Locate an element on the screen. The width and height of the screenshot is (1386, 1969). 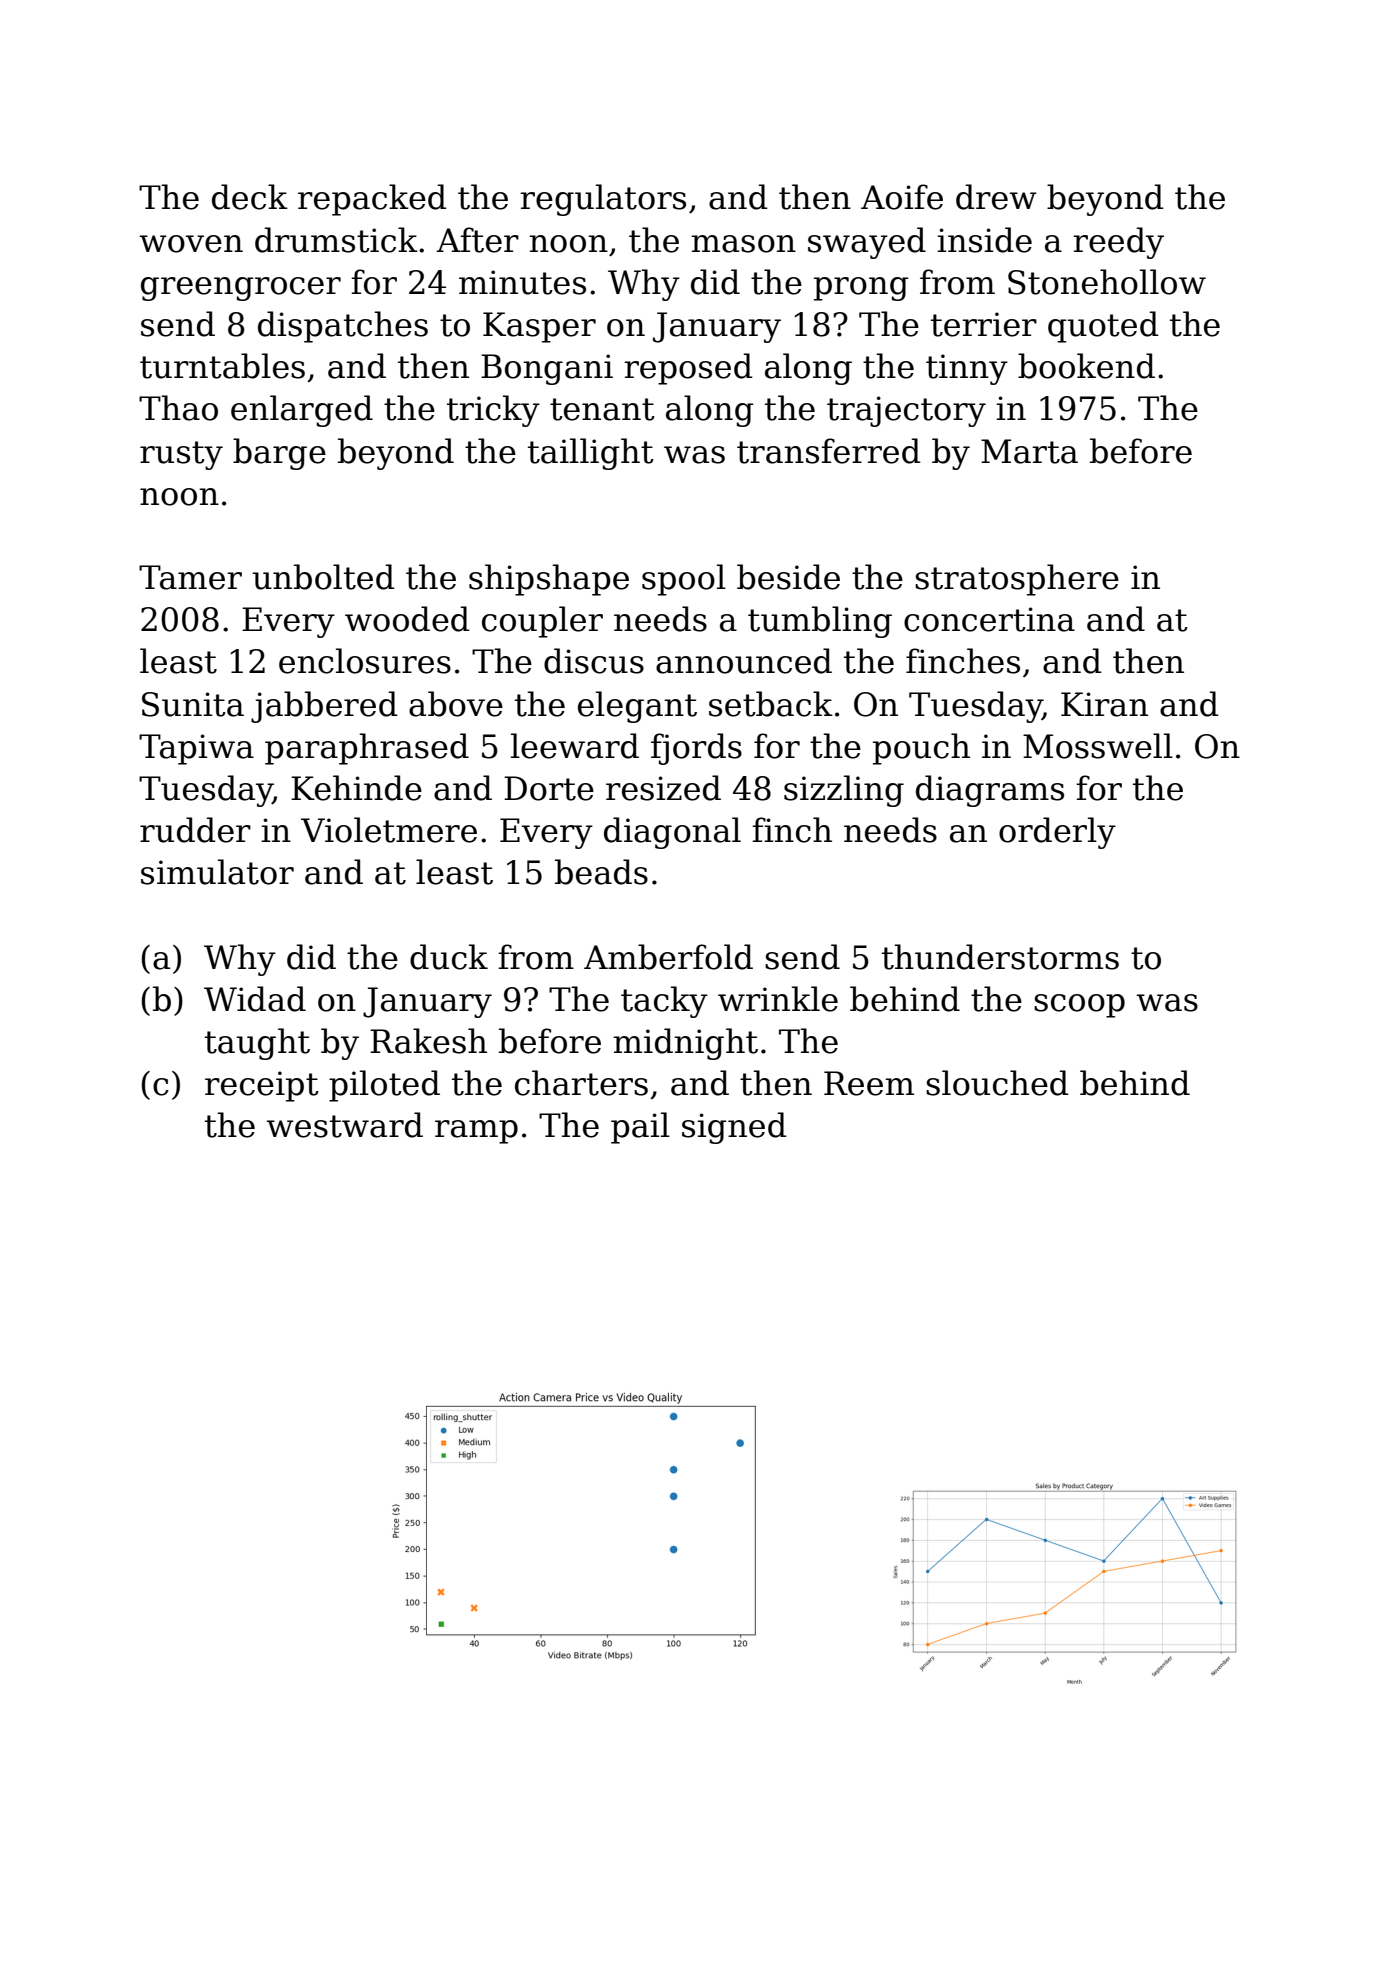
reposed is located at coordinates (688, 369).
